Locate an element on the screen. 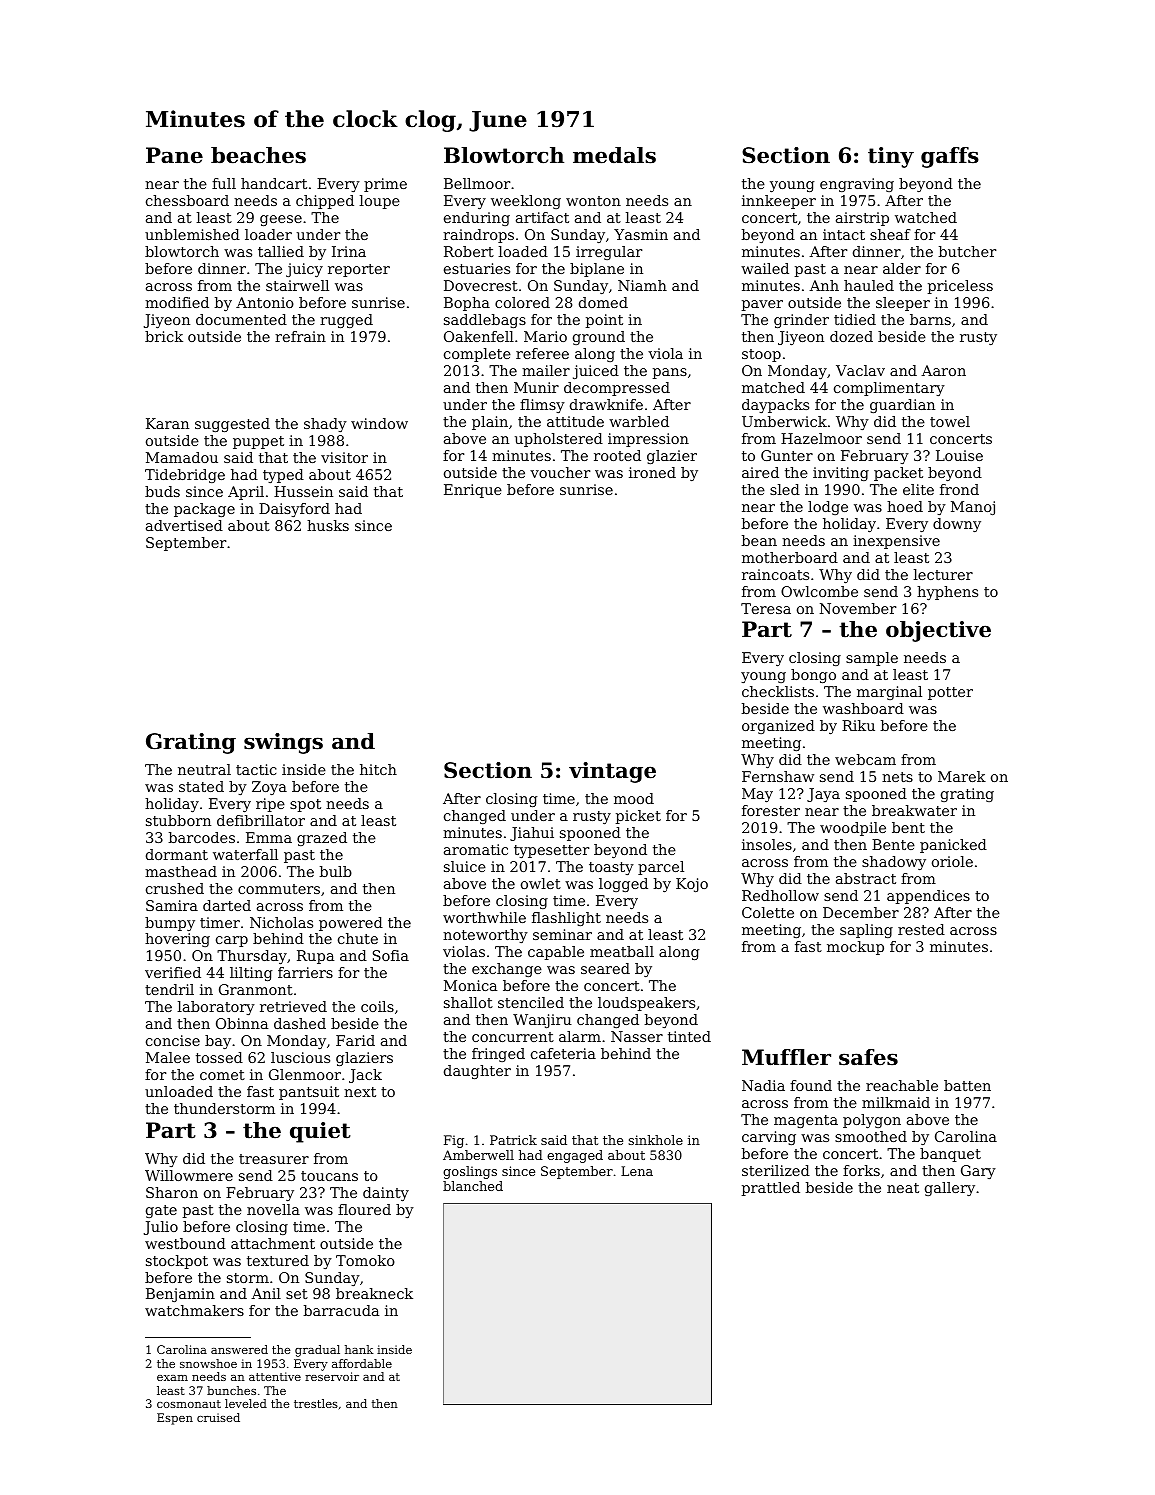  gallery is located at coordinates (950, 1189).
